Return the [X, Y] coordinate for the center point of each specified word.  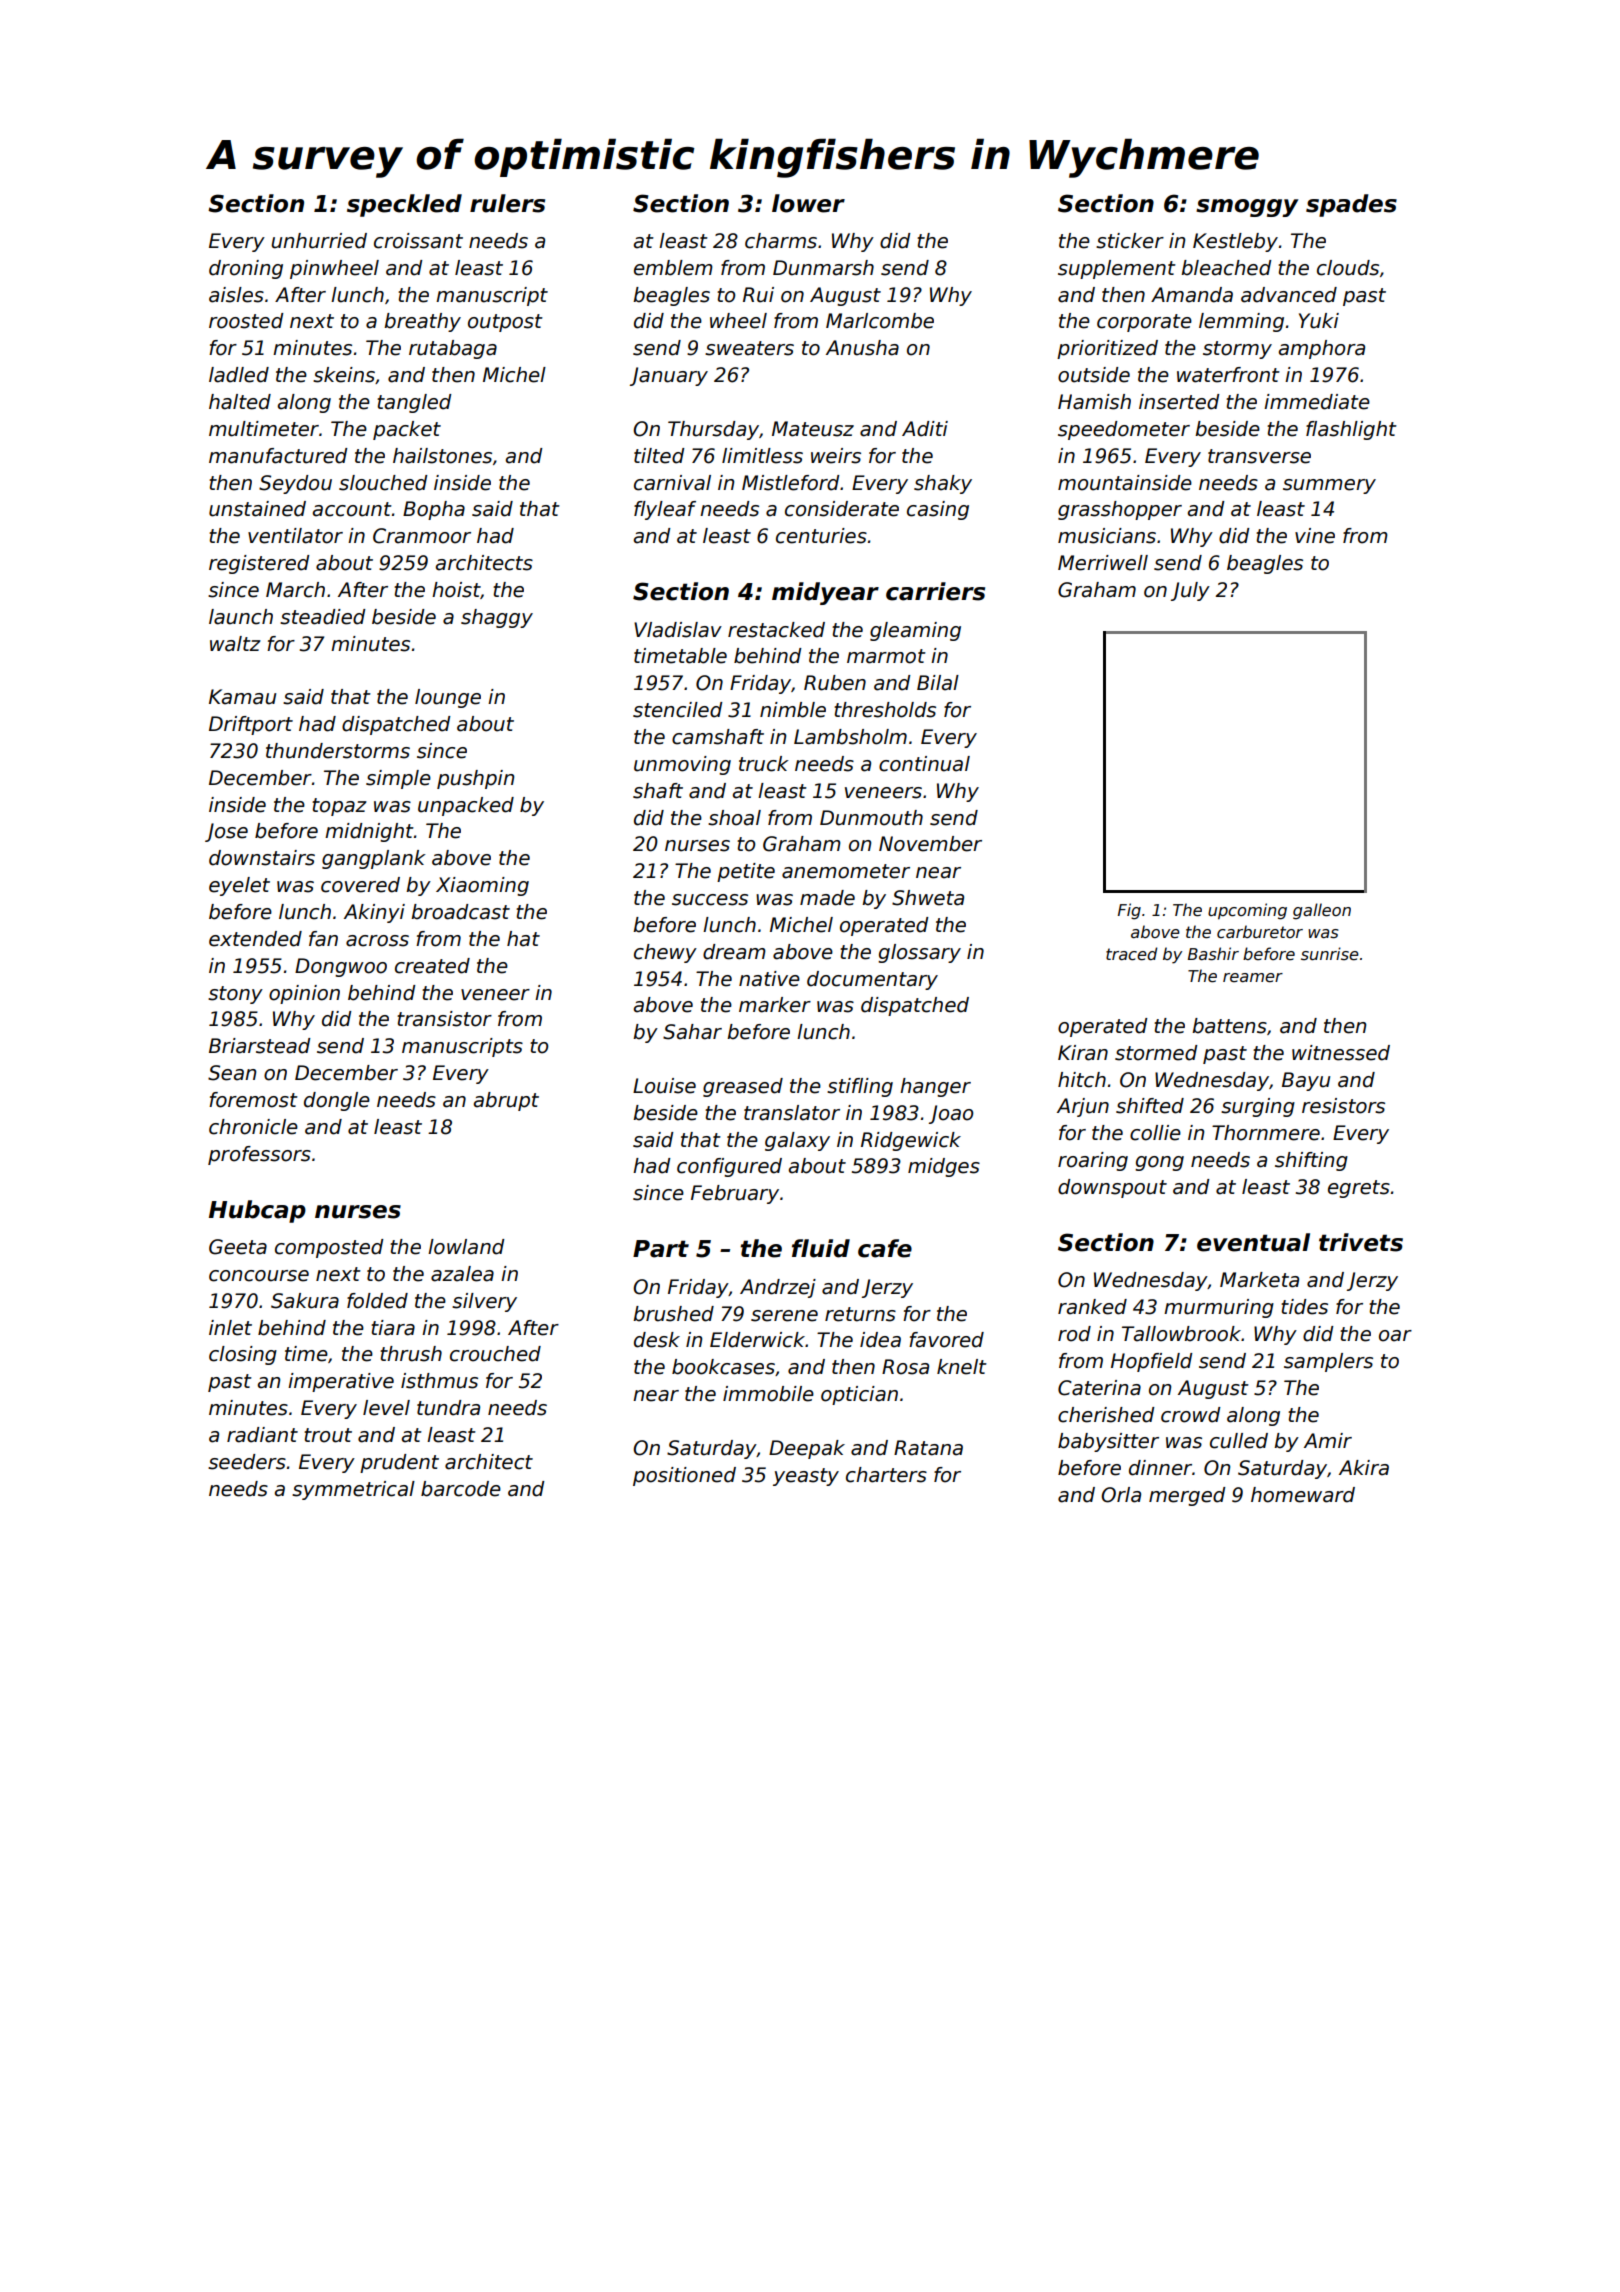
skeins [344, 375]
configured [729, 1167]
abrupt [506, 1101]
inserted [1179, 402]
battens [1229, 1026]
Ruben [835, 683]
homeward [1303, 1495]
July [1190, 591]
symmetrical [353, 1490]
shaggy [497, 618]
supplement [1117, 269]
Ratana [928, 1448]
